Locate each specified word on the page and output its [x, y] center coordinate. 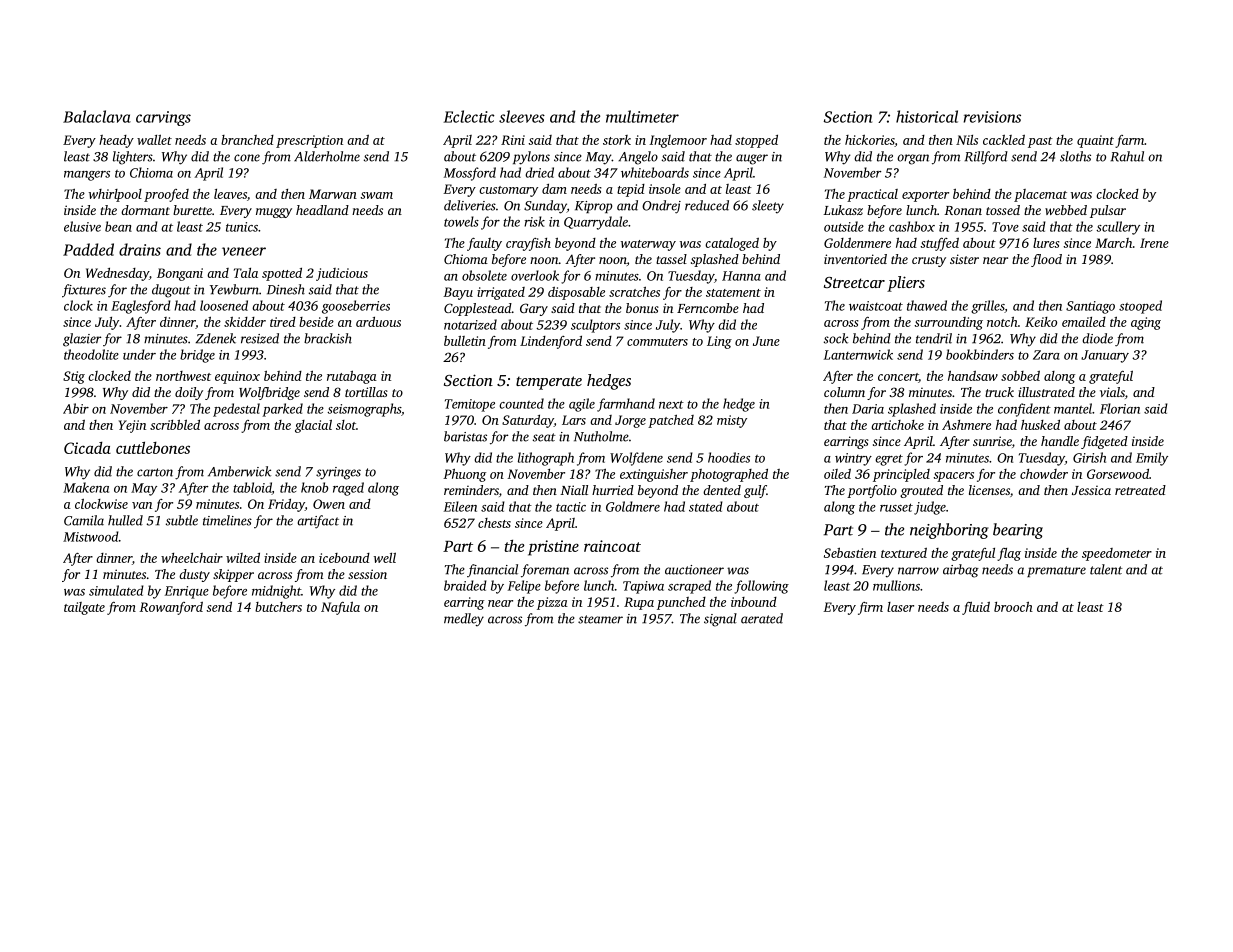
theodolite [91, 354]
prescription [309, 141]
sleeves [522, 116]
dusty [194, 575]
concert [898, 377]
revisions [992, 117]
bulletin [465, 340]
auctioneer [694, 570]
